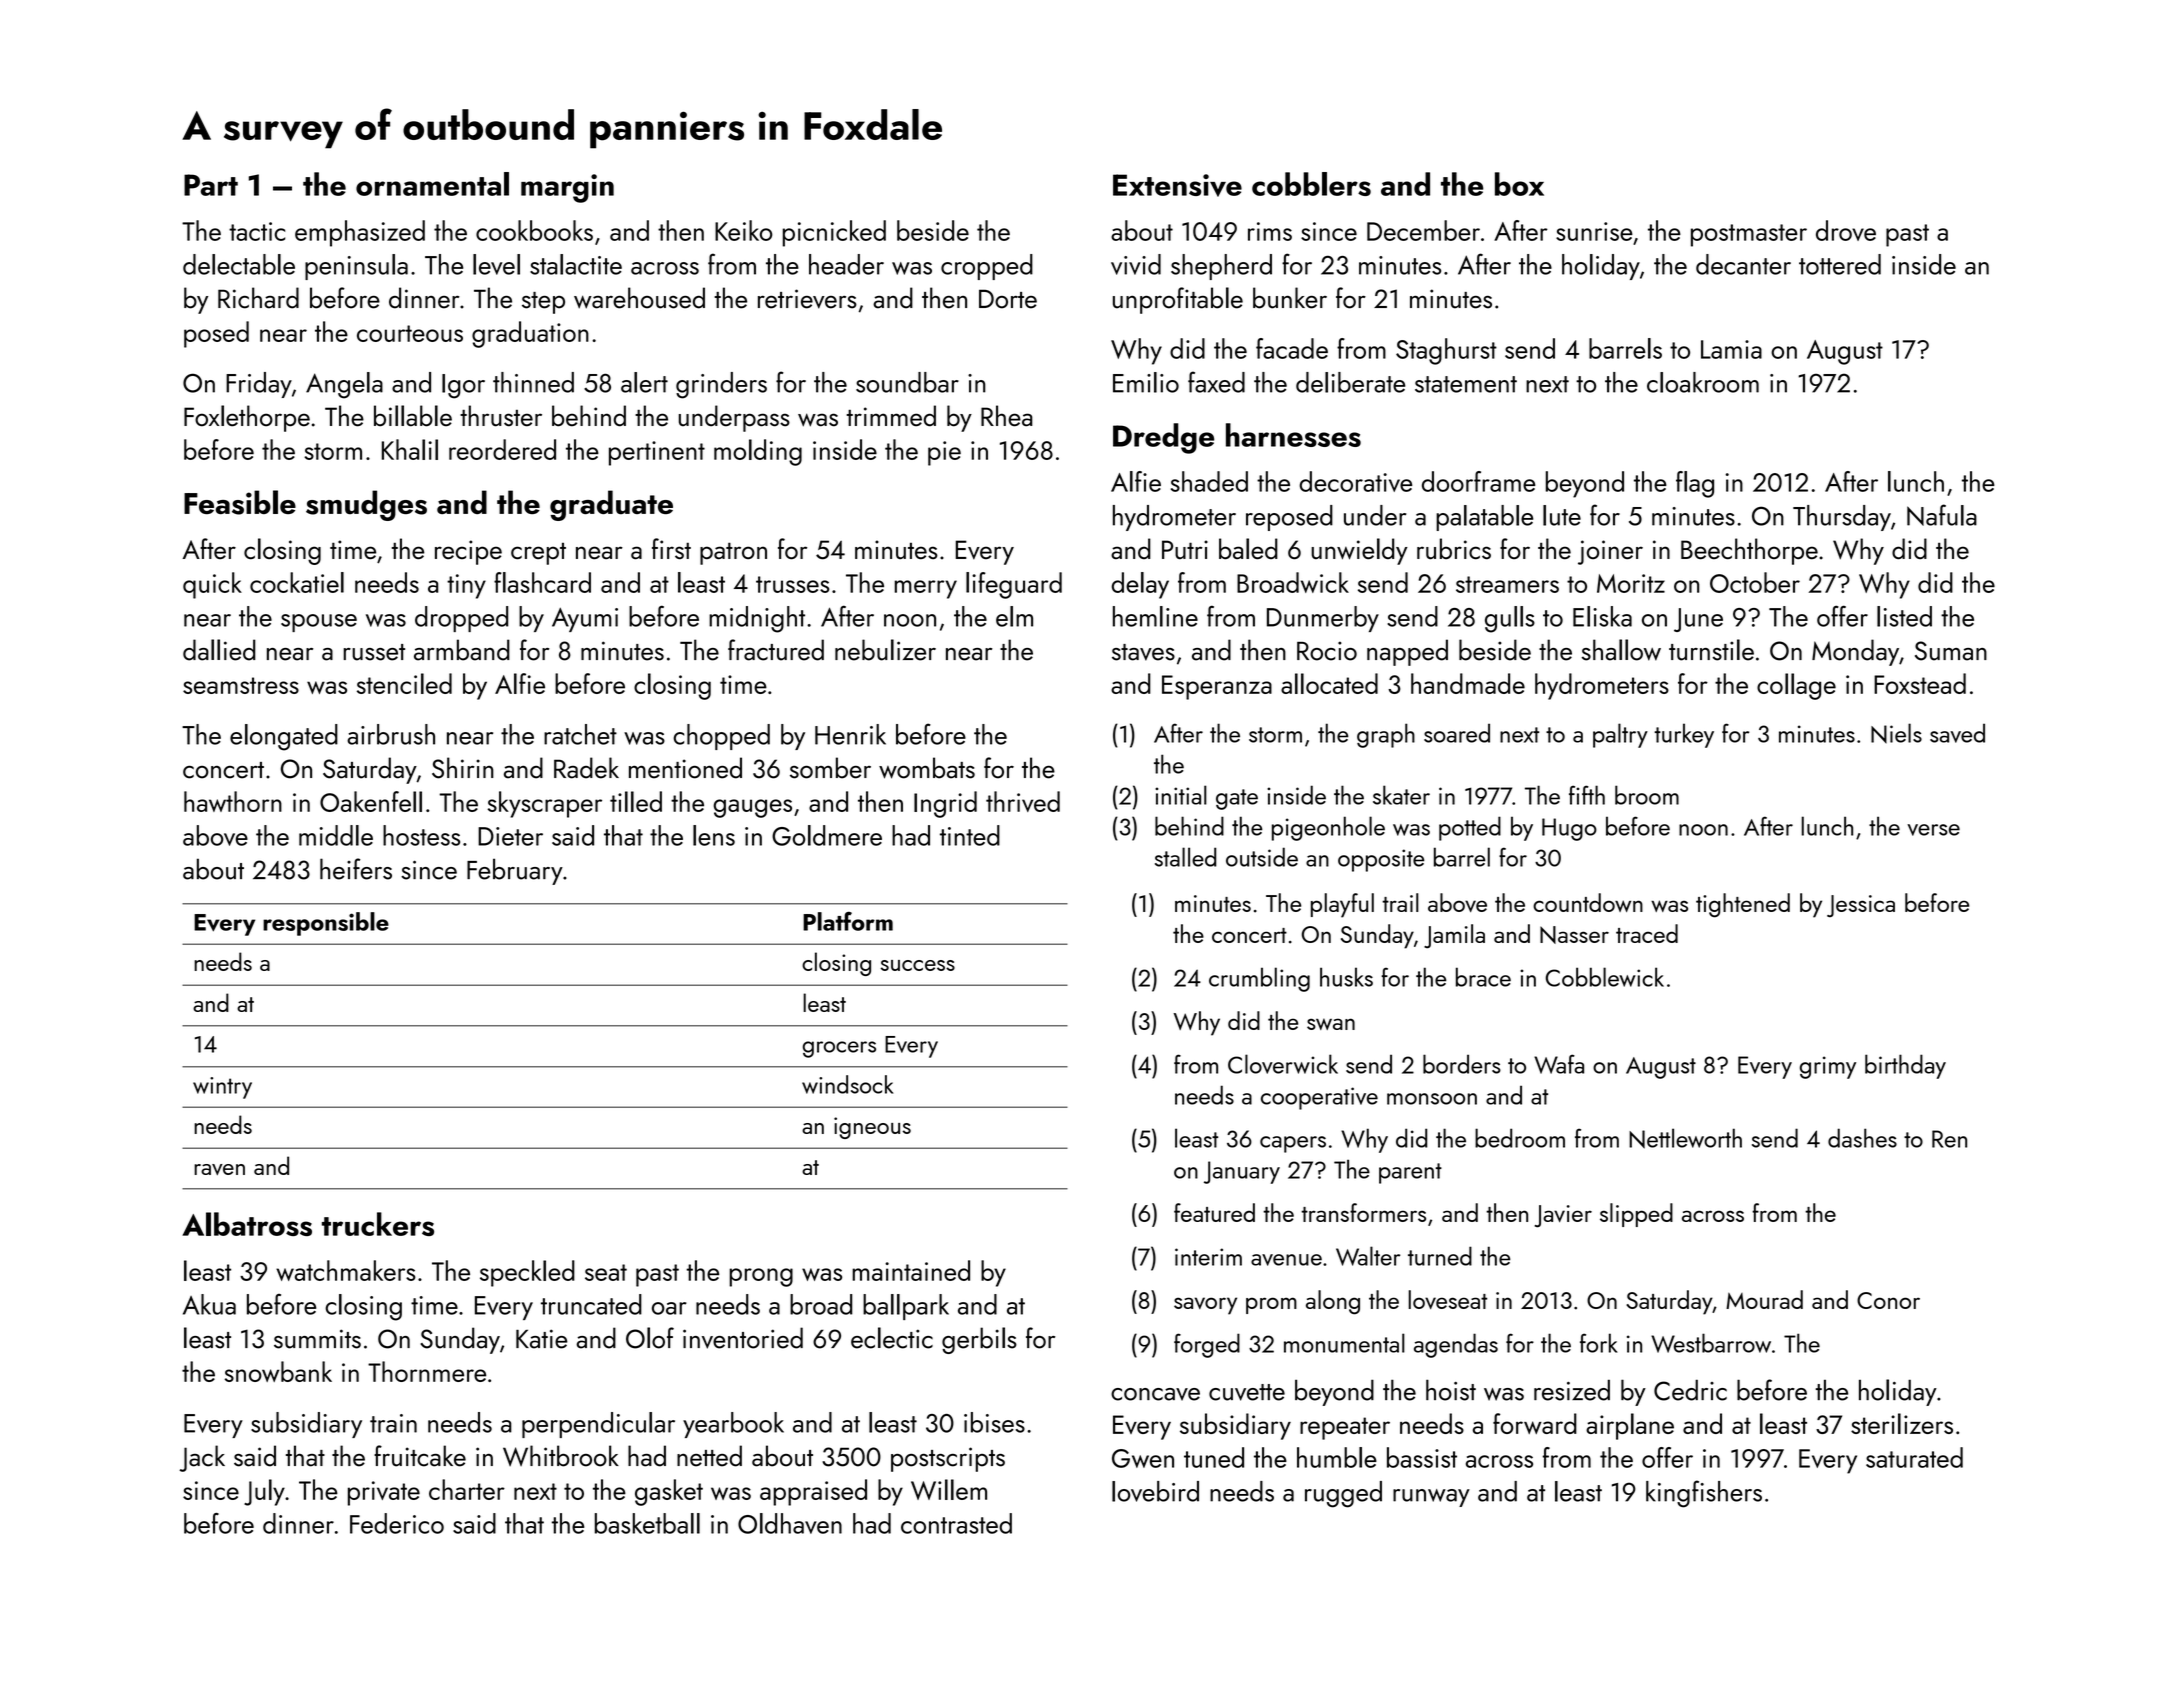 The image size is (2178, 1683). I want to click on Jessica, so click(1861, 906).
